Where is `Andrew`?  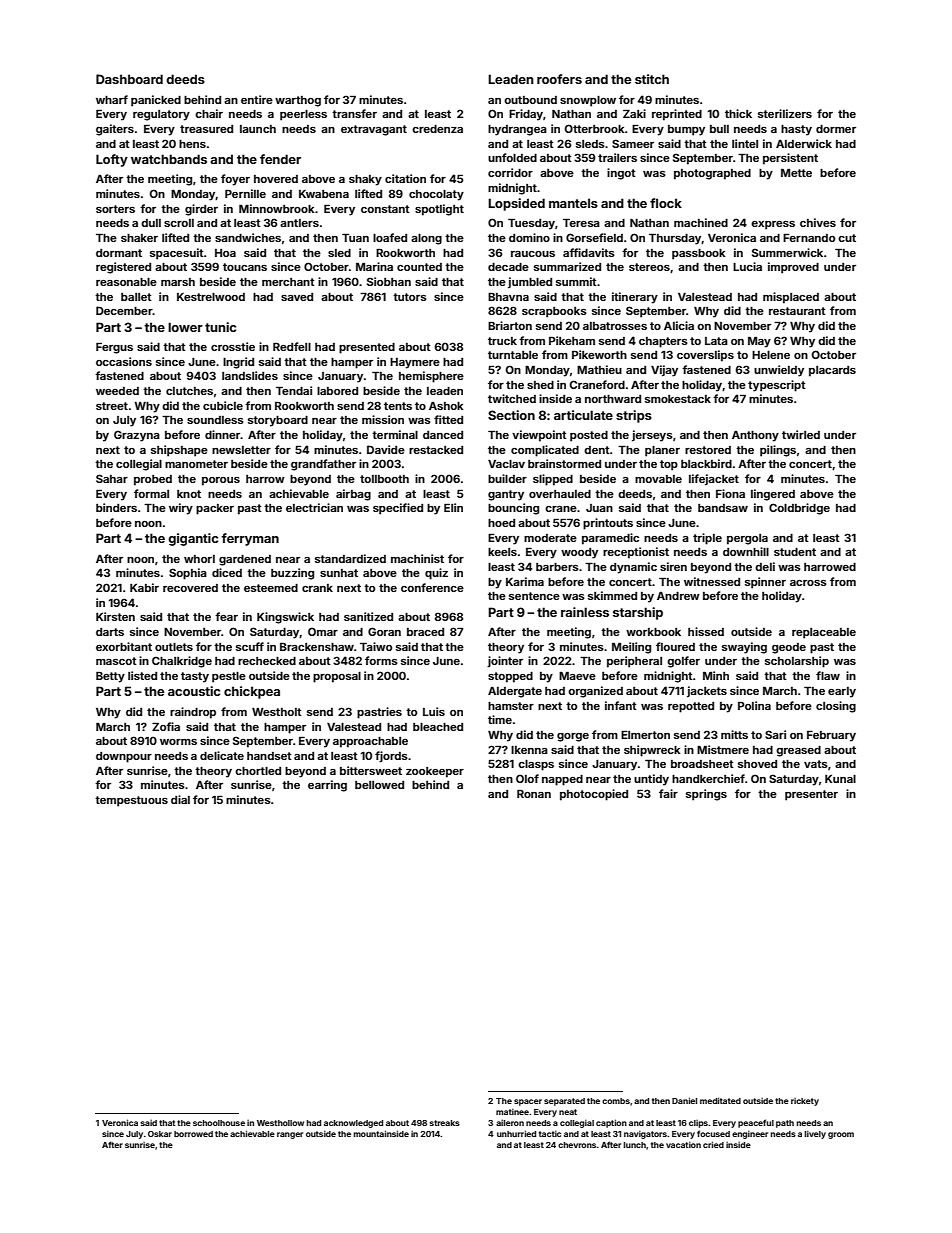
Andrew is located at coordinates (678, 596).
